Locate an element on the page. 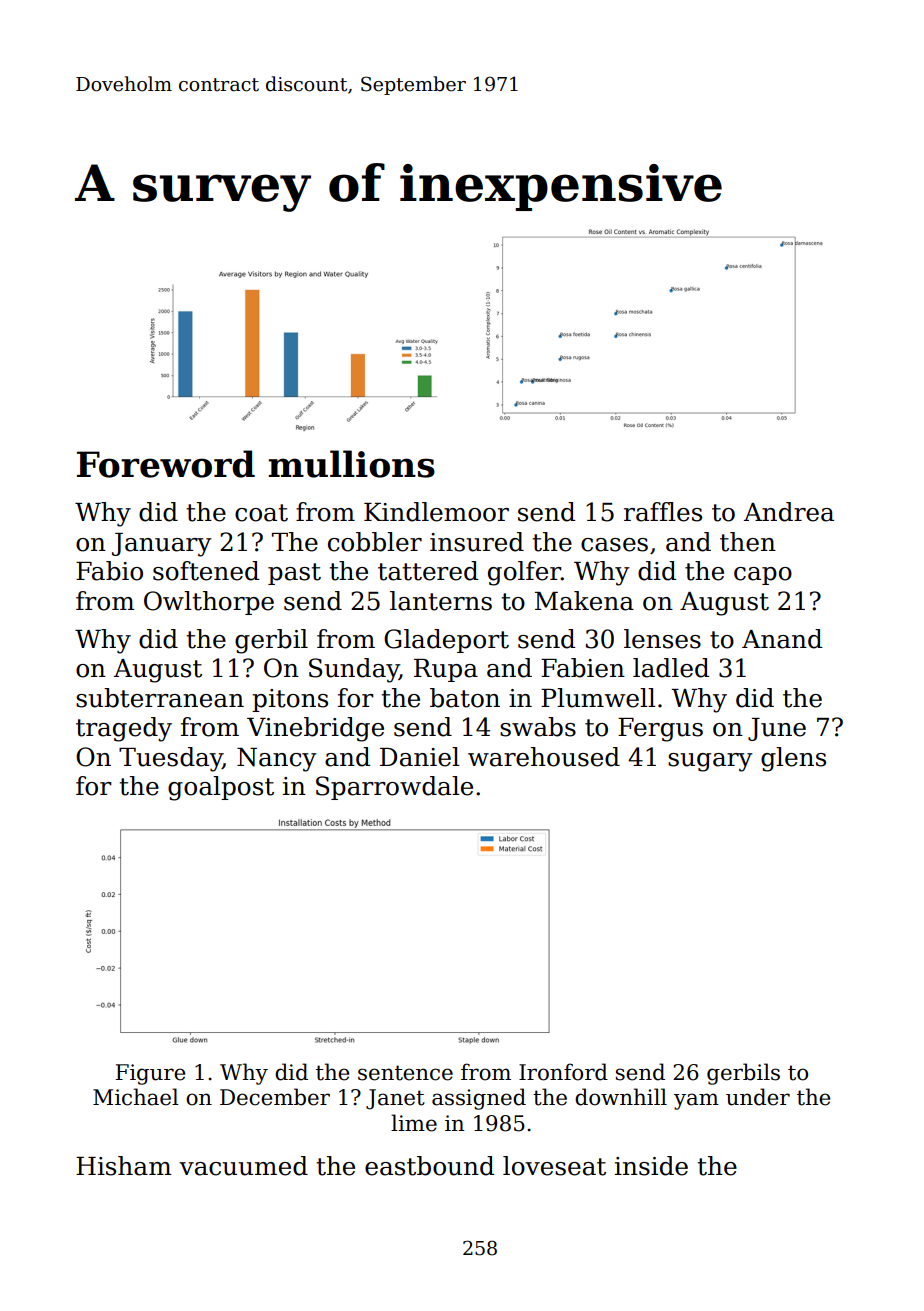 This page has width=924, height=1311. raffles is located at coordinates (663, 512).
